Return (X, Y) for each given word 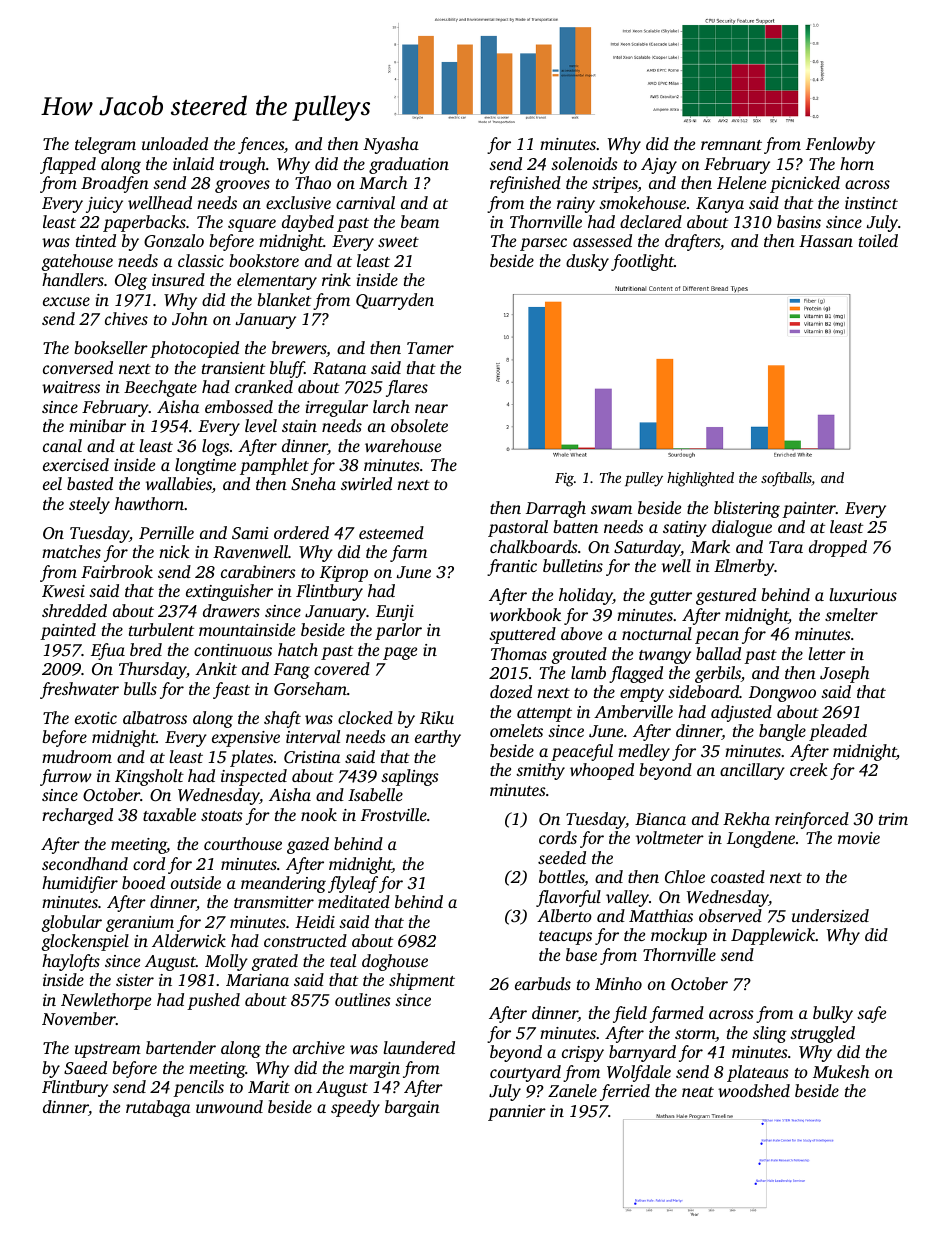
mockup (679, 936)
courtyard (525, 1073)
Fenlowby (840, 145)
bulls (140, 688)
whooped (602, 771)
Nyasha (391, 145)
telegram (105, 145)
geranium (140, 924)
